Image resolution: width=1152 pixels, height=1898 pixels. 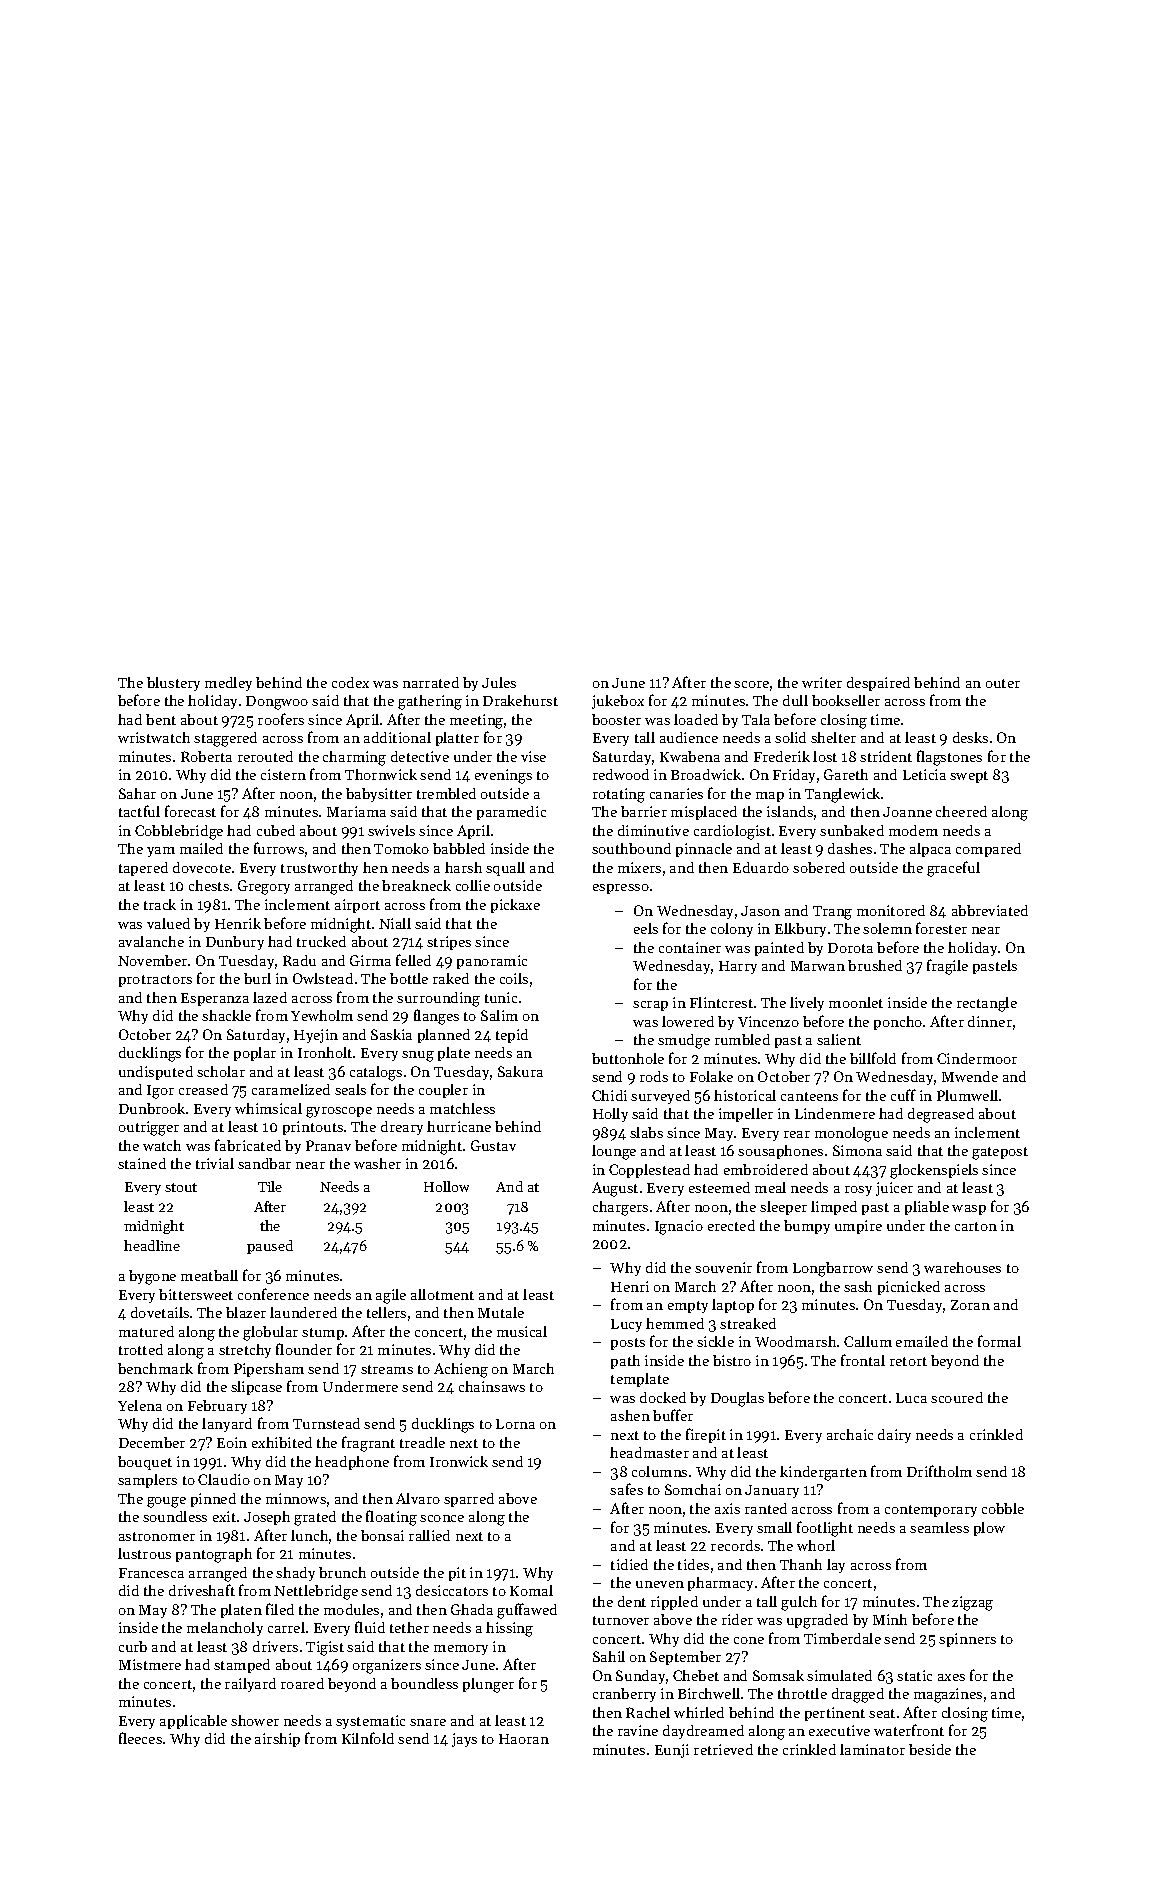 What do you see at coordinates (972, 1603) in the document?
I see `zigzag` at bounding box center [972, 1603].
